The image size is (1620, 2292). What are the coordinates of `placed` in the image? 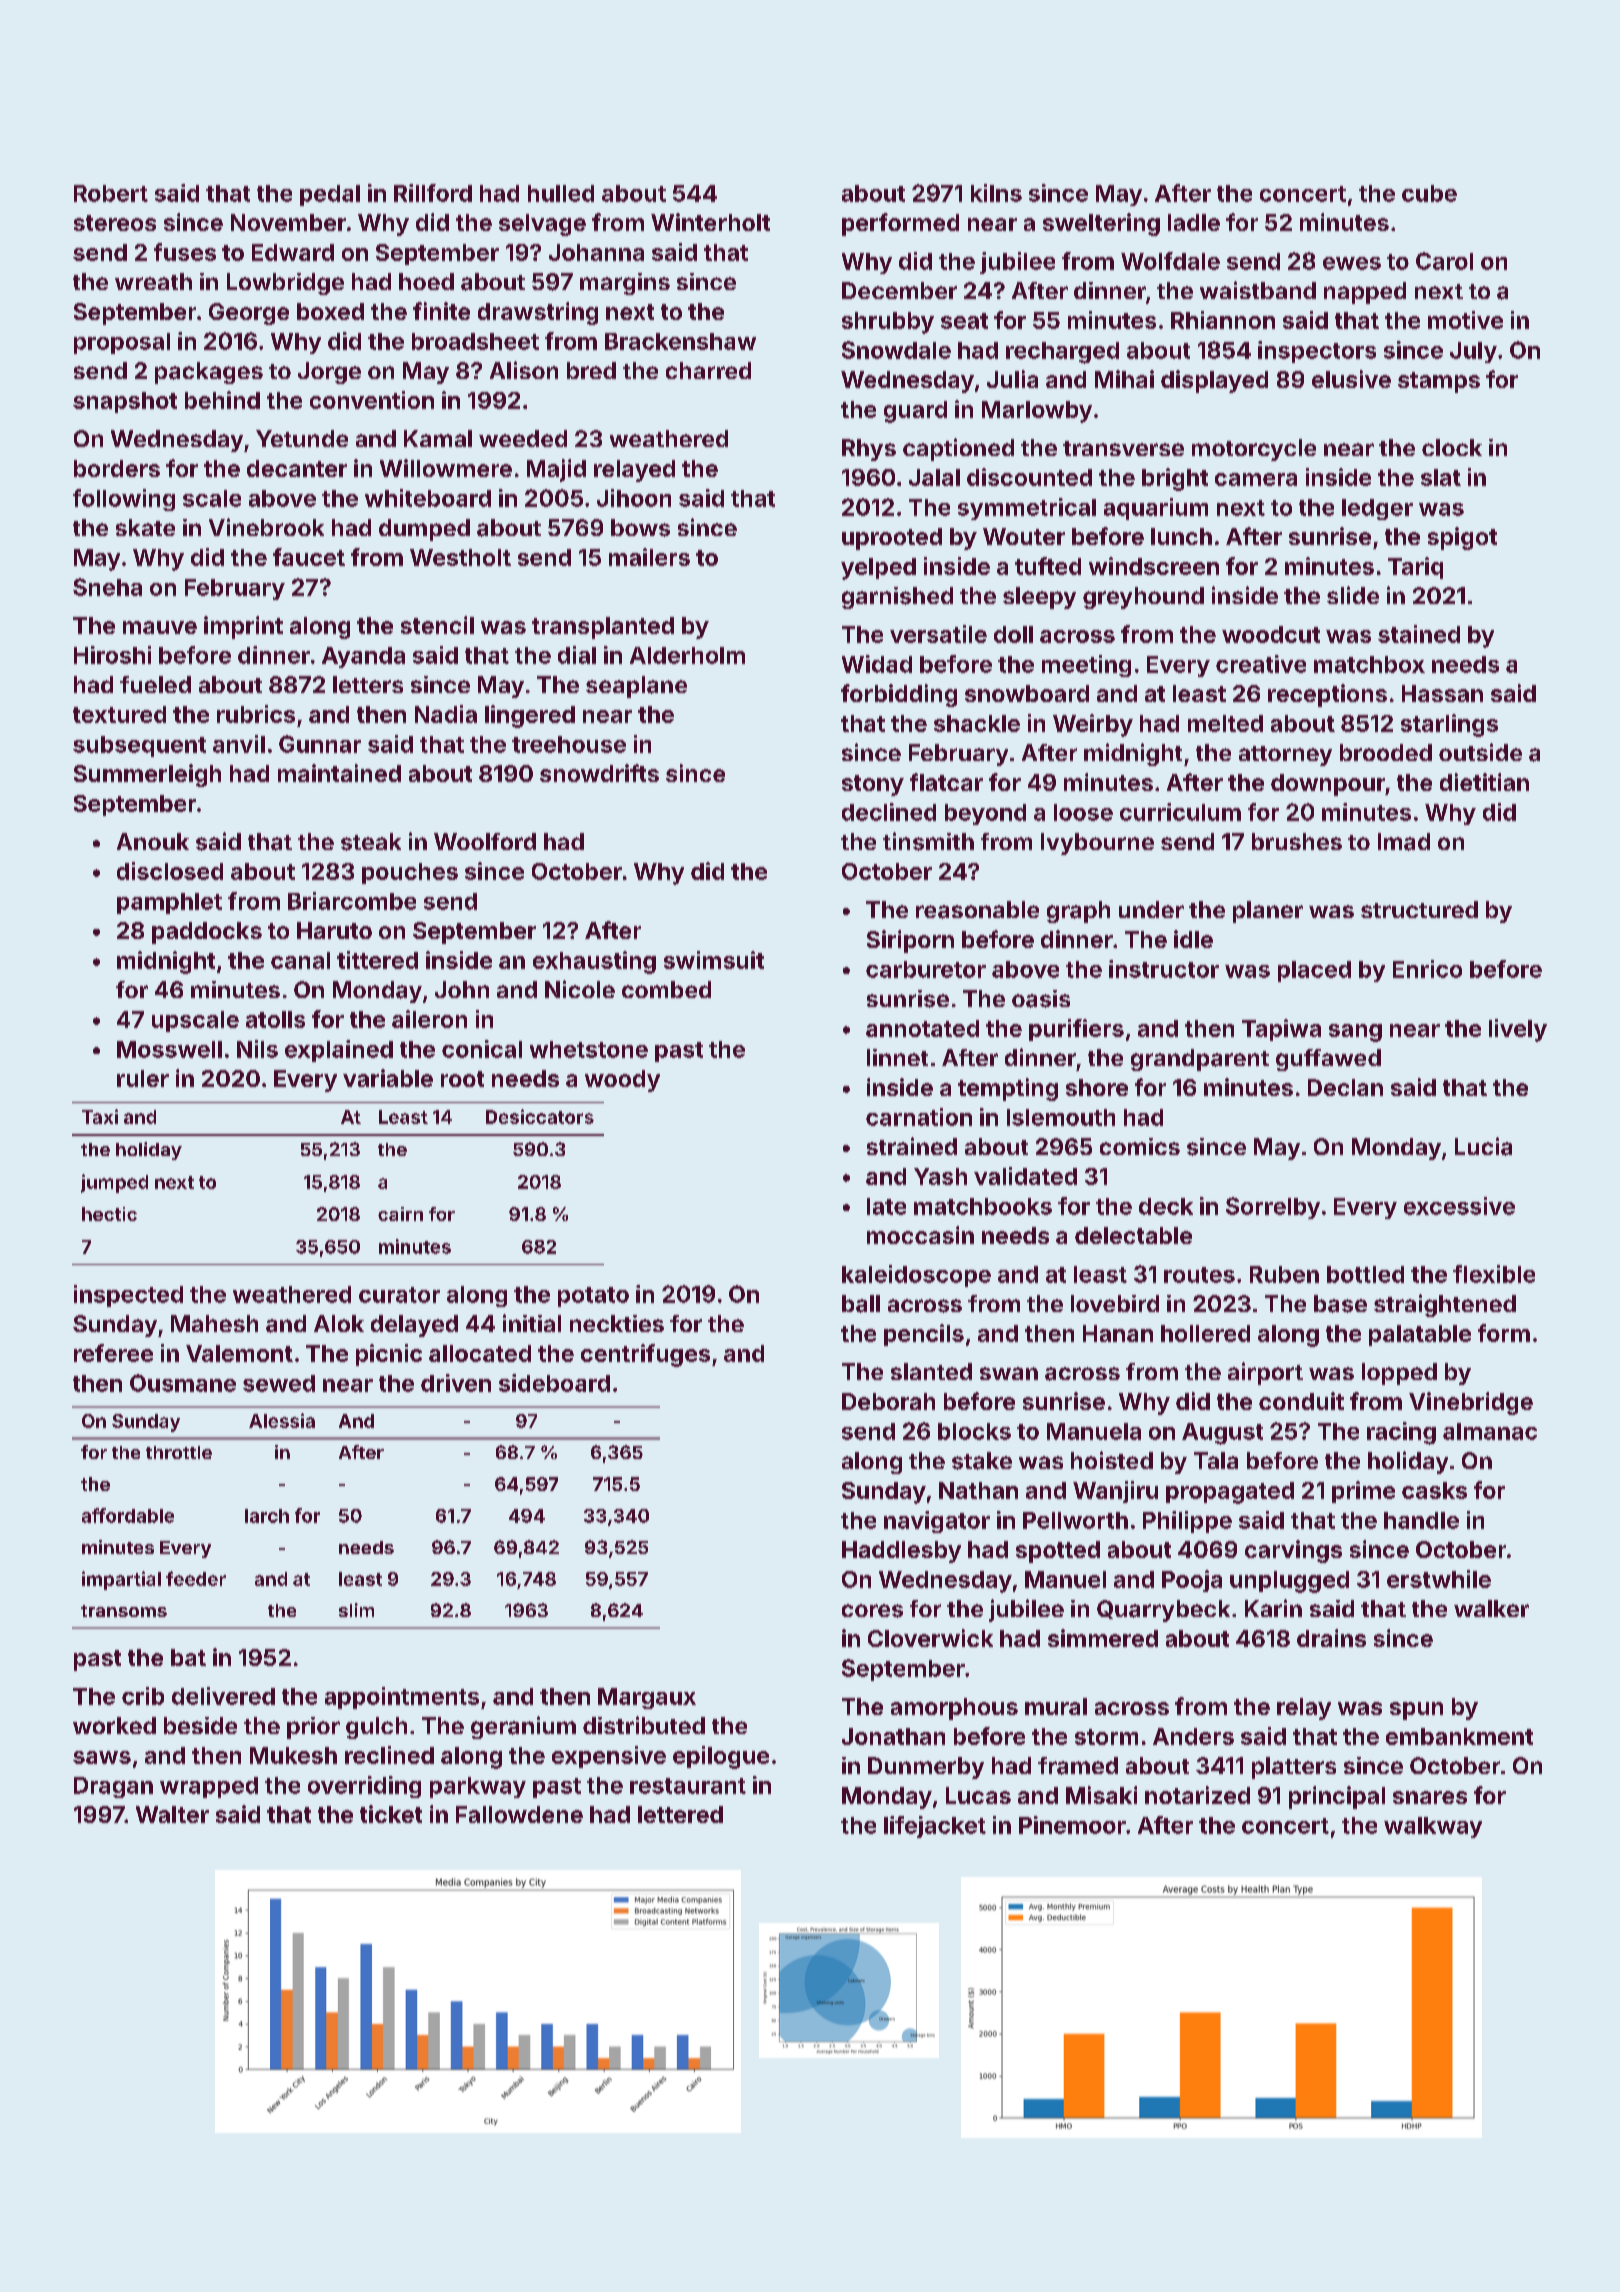 It's located at (1314, 971).
